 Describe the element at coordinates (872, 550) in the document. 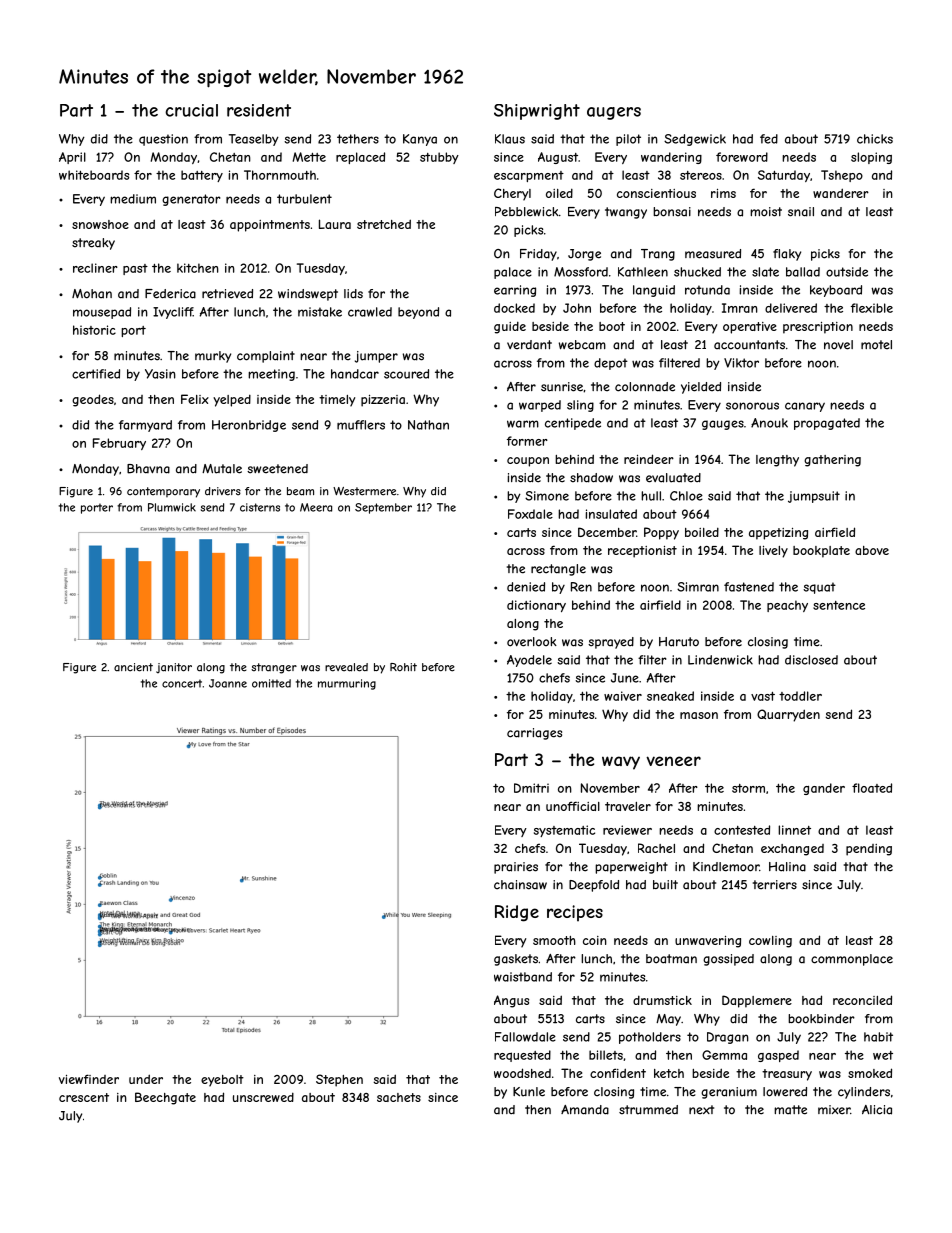

I see `above` at that location.
